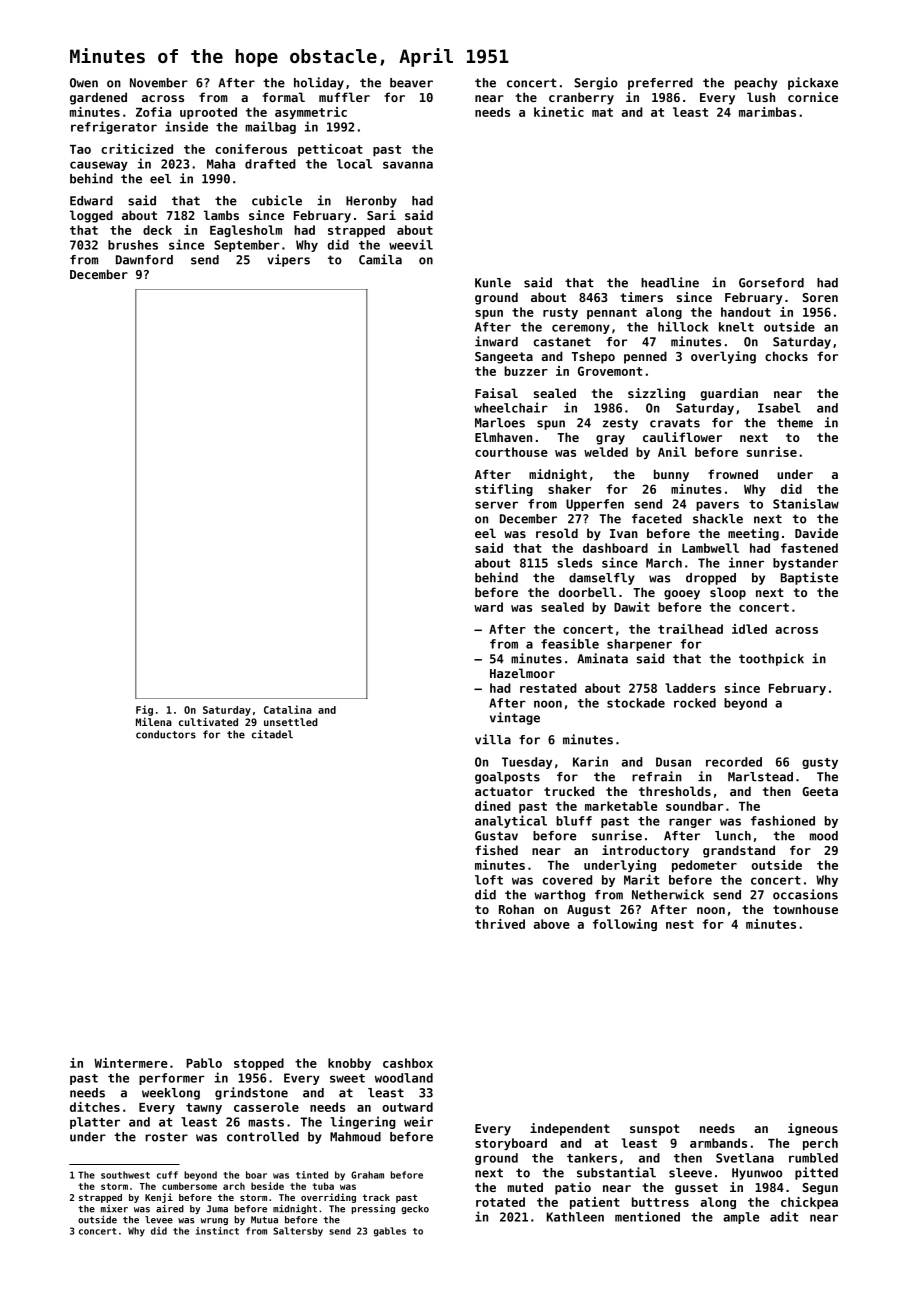  What do you see at coordinates (756, 84) in the screenshot?
I see `peachy` at bounding box center [756, 84].
